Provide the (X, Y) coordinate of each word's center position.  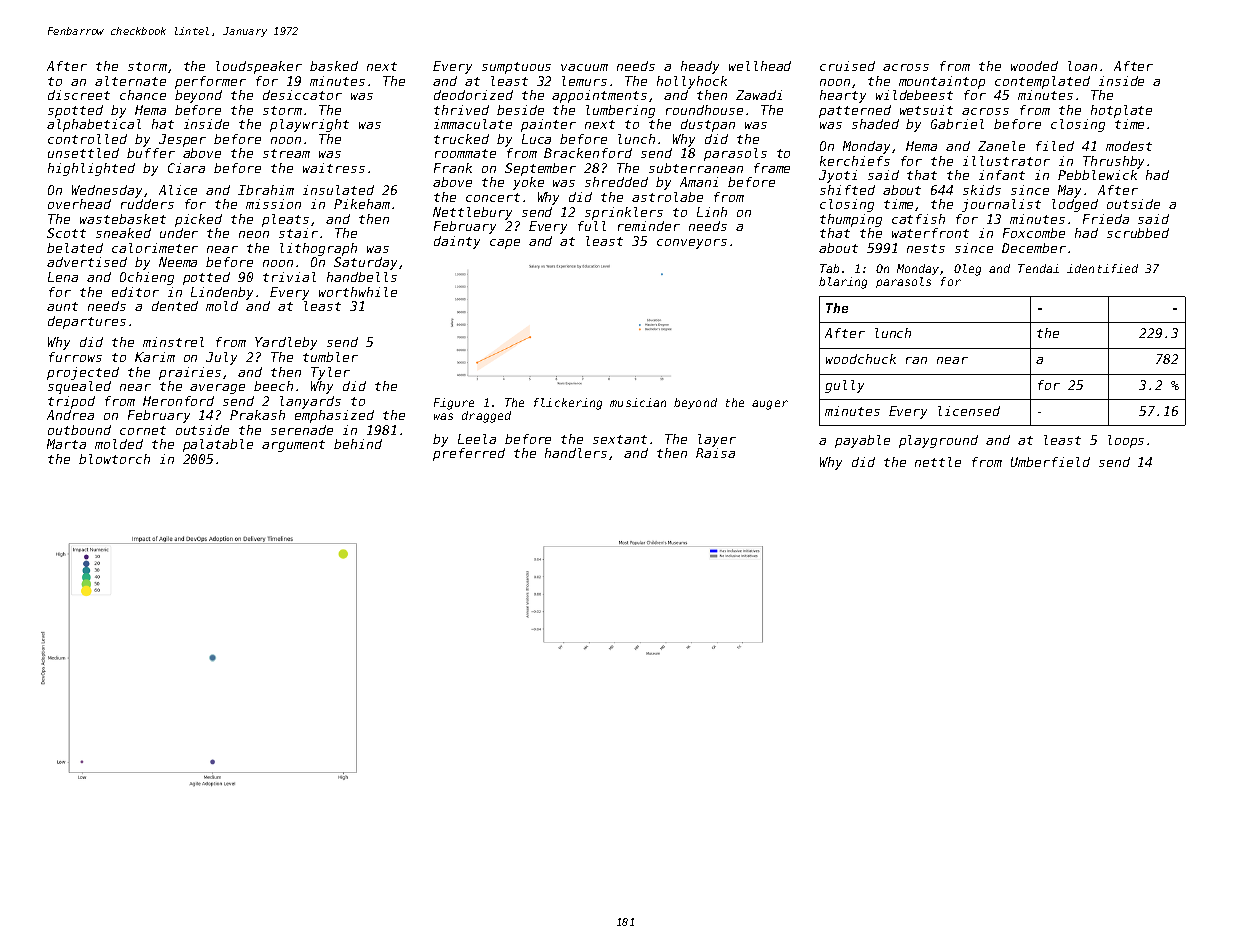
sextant (620, 439)
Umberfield (1050, 462)
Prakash (257, 415)
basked (334, 66)
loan (1082, 66)
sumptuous (516, 68)
